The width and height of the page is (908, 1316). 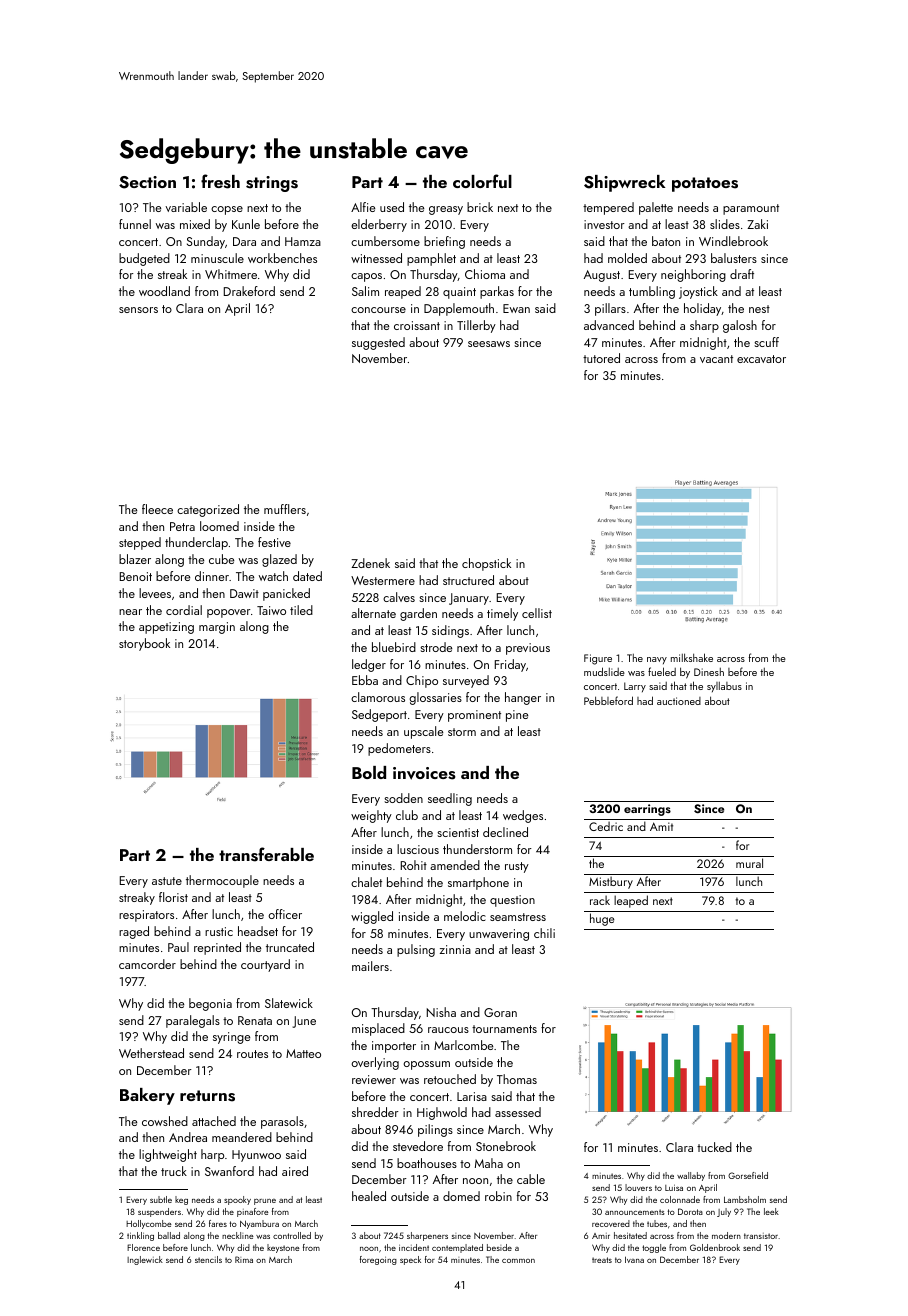 What do you see at coordinates (692, 657) in the page?
I see `milkshake` at bounding box center [692, 657].
